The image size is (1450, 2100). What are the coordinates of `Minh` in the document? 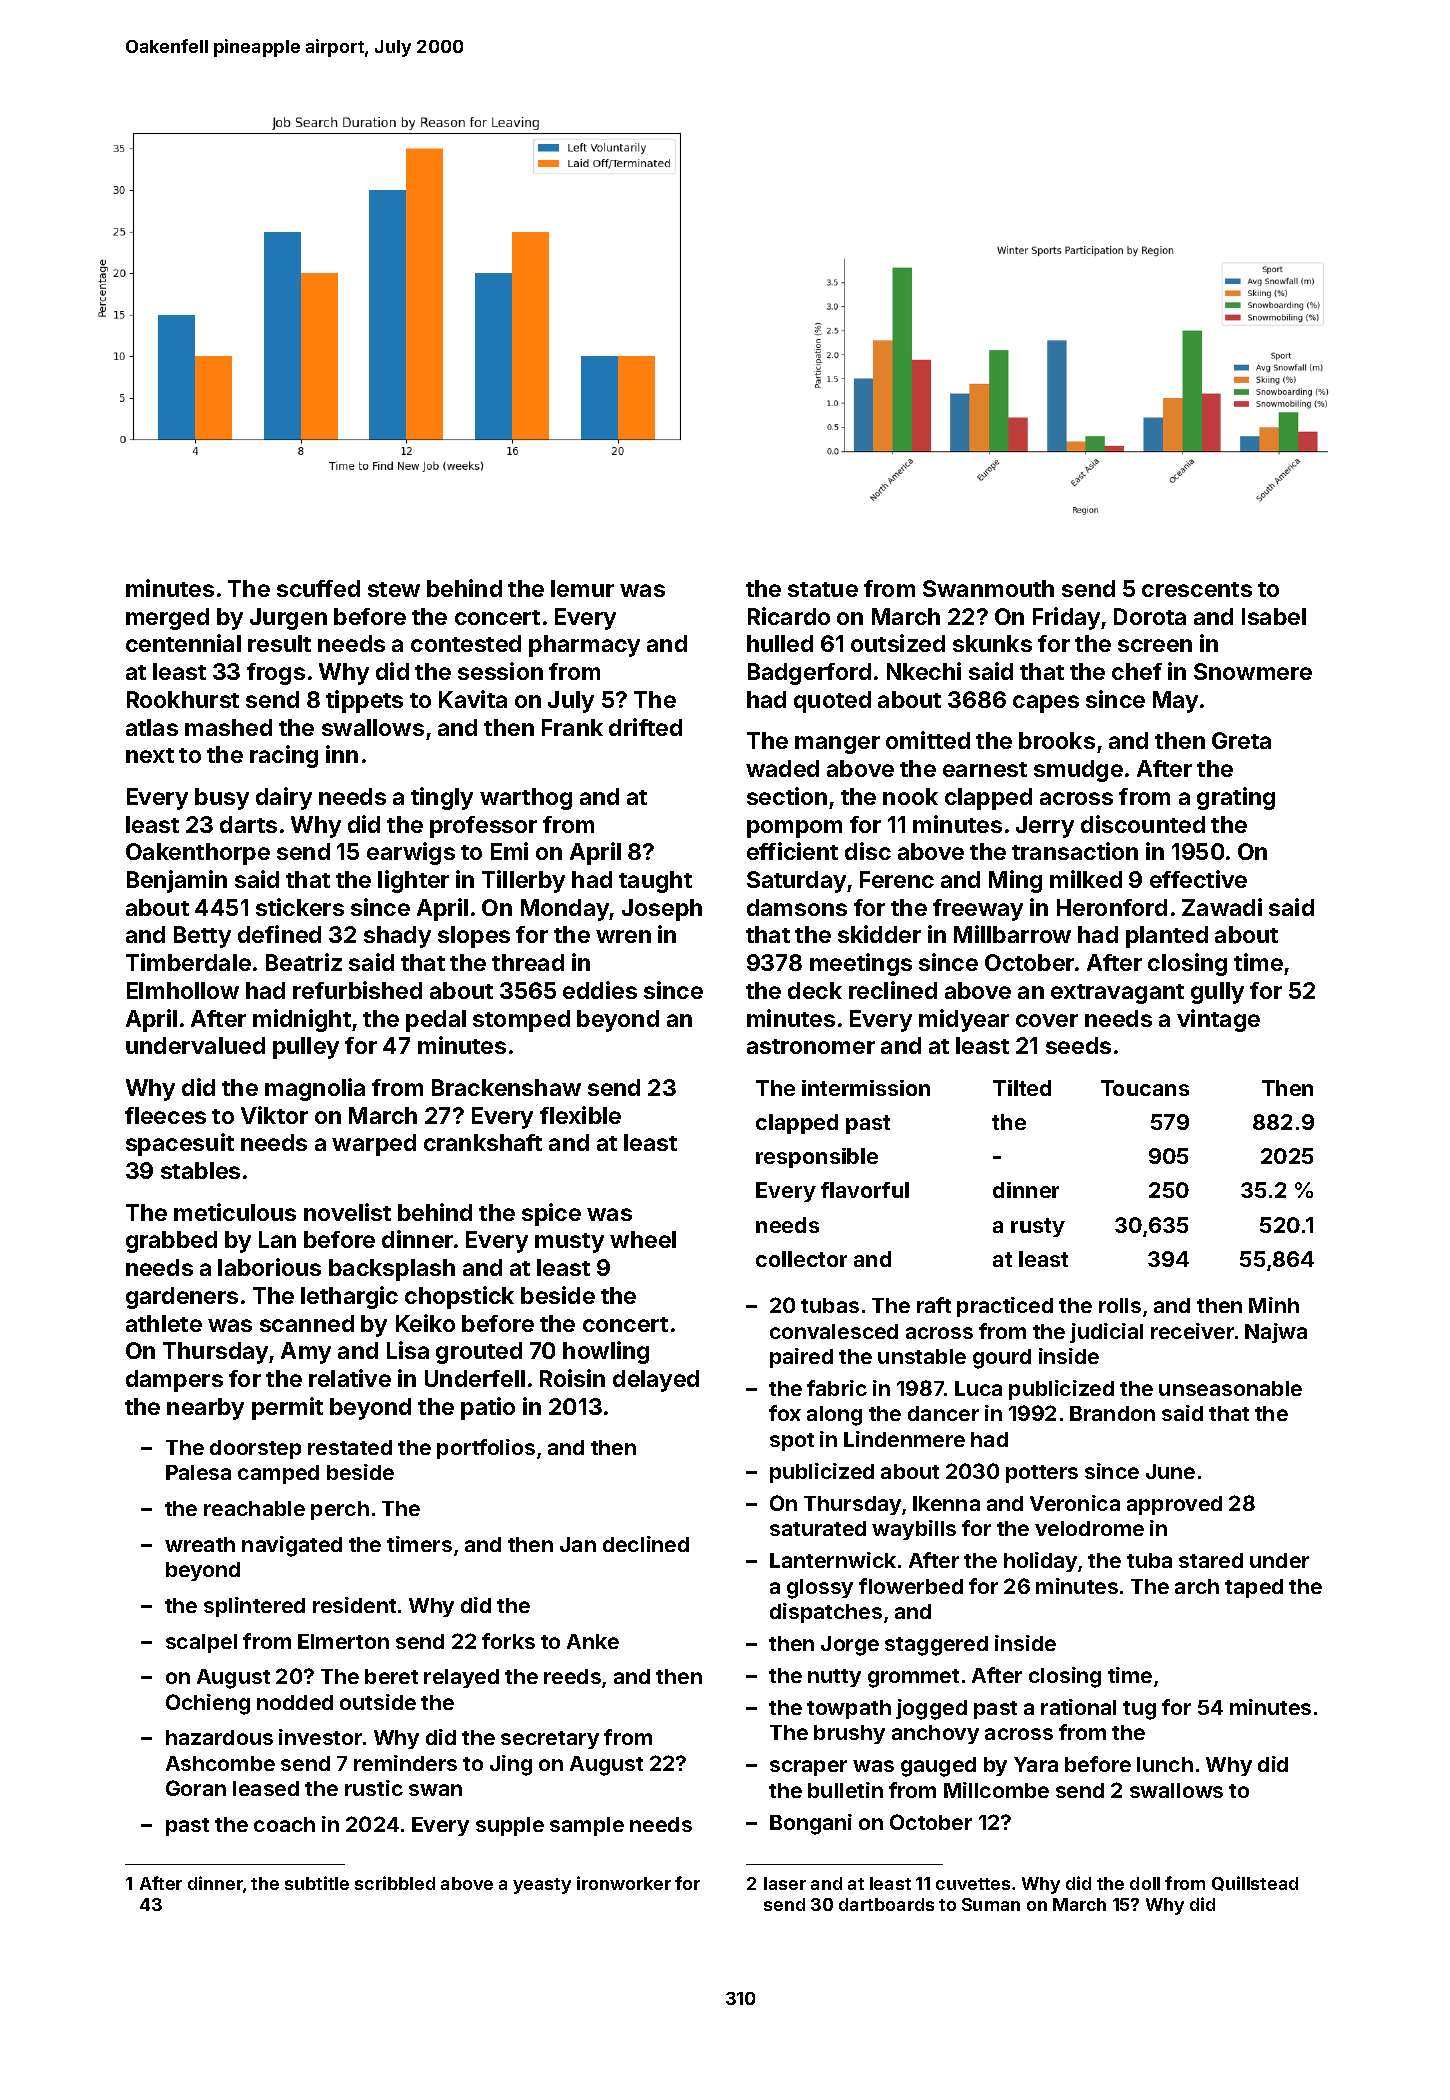 It's located at (1274, 1305).
